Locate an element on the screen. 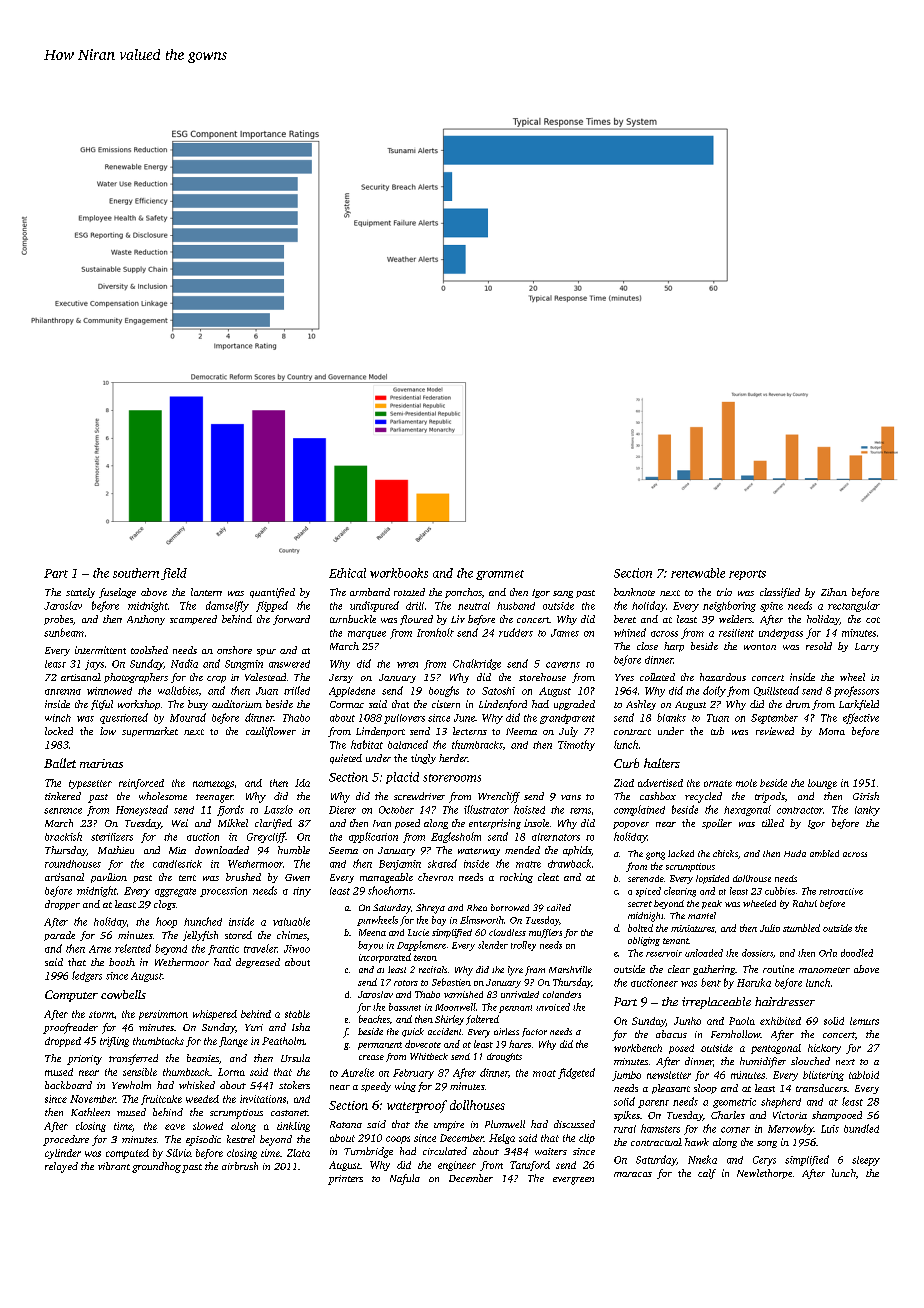  wallabies is located at coordinates (178, 690).
